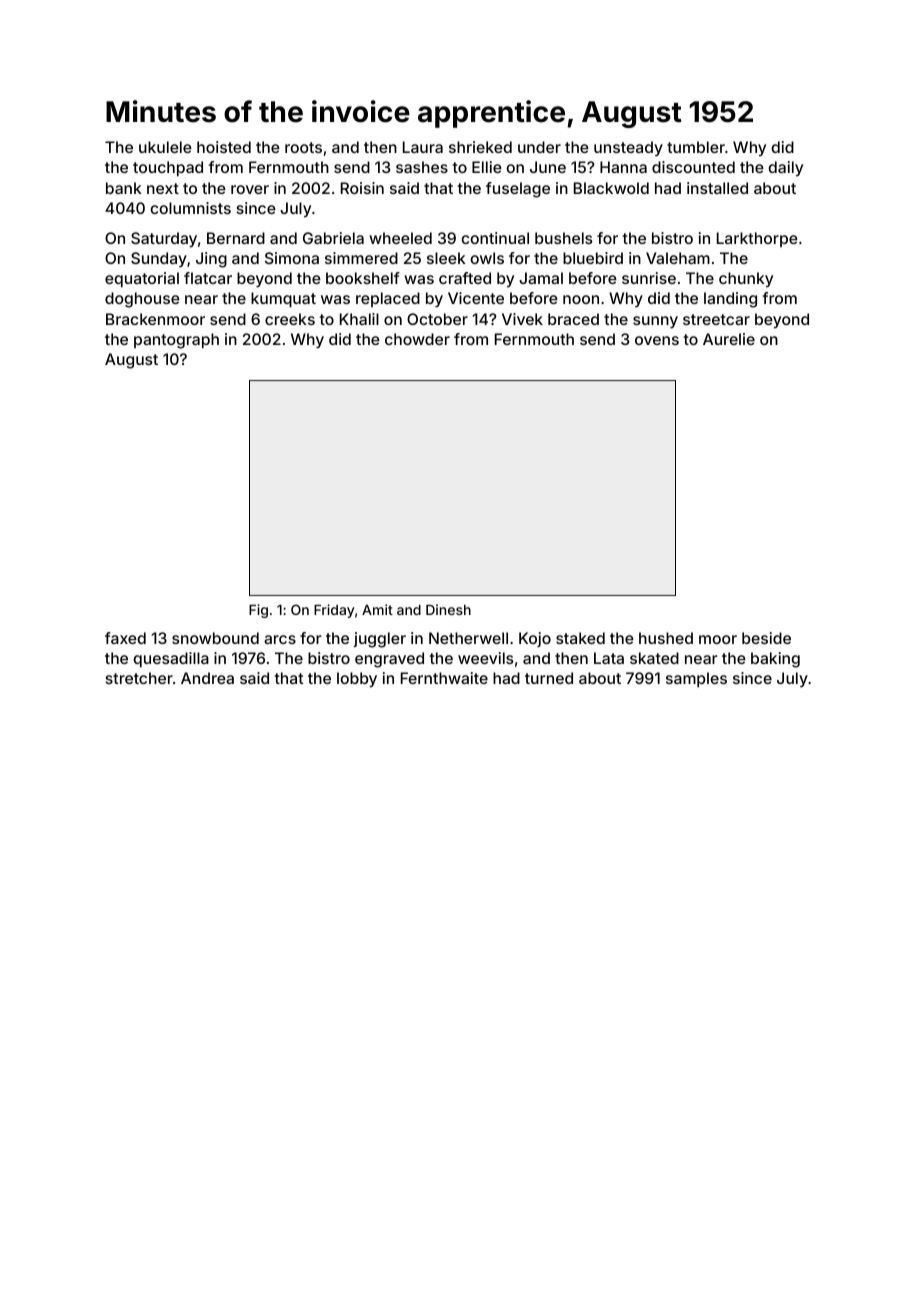 This screenshot has height=1314, width=924. Describe the element at coordinates (666, 638) in the screenshot. I see `hushed` at that location.
